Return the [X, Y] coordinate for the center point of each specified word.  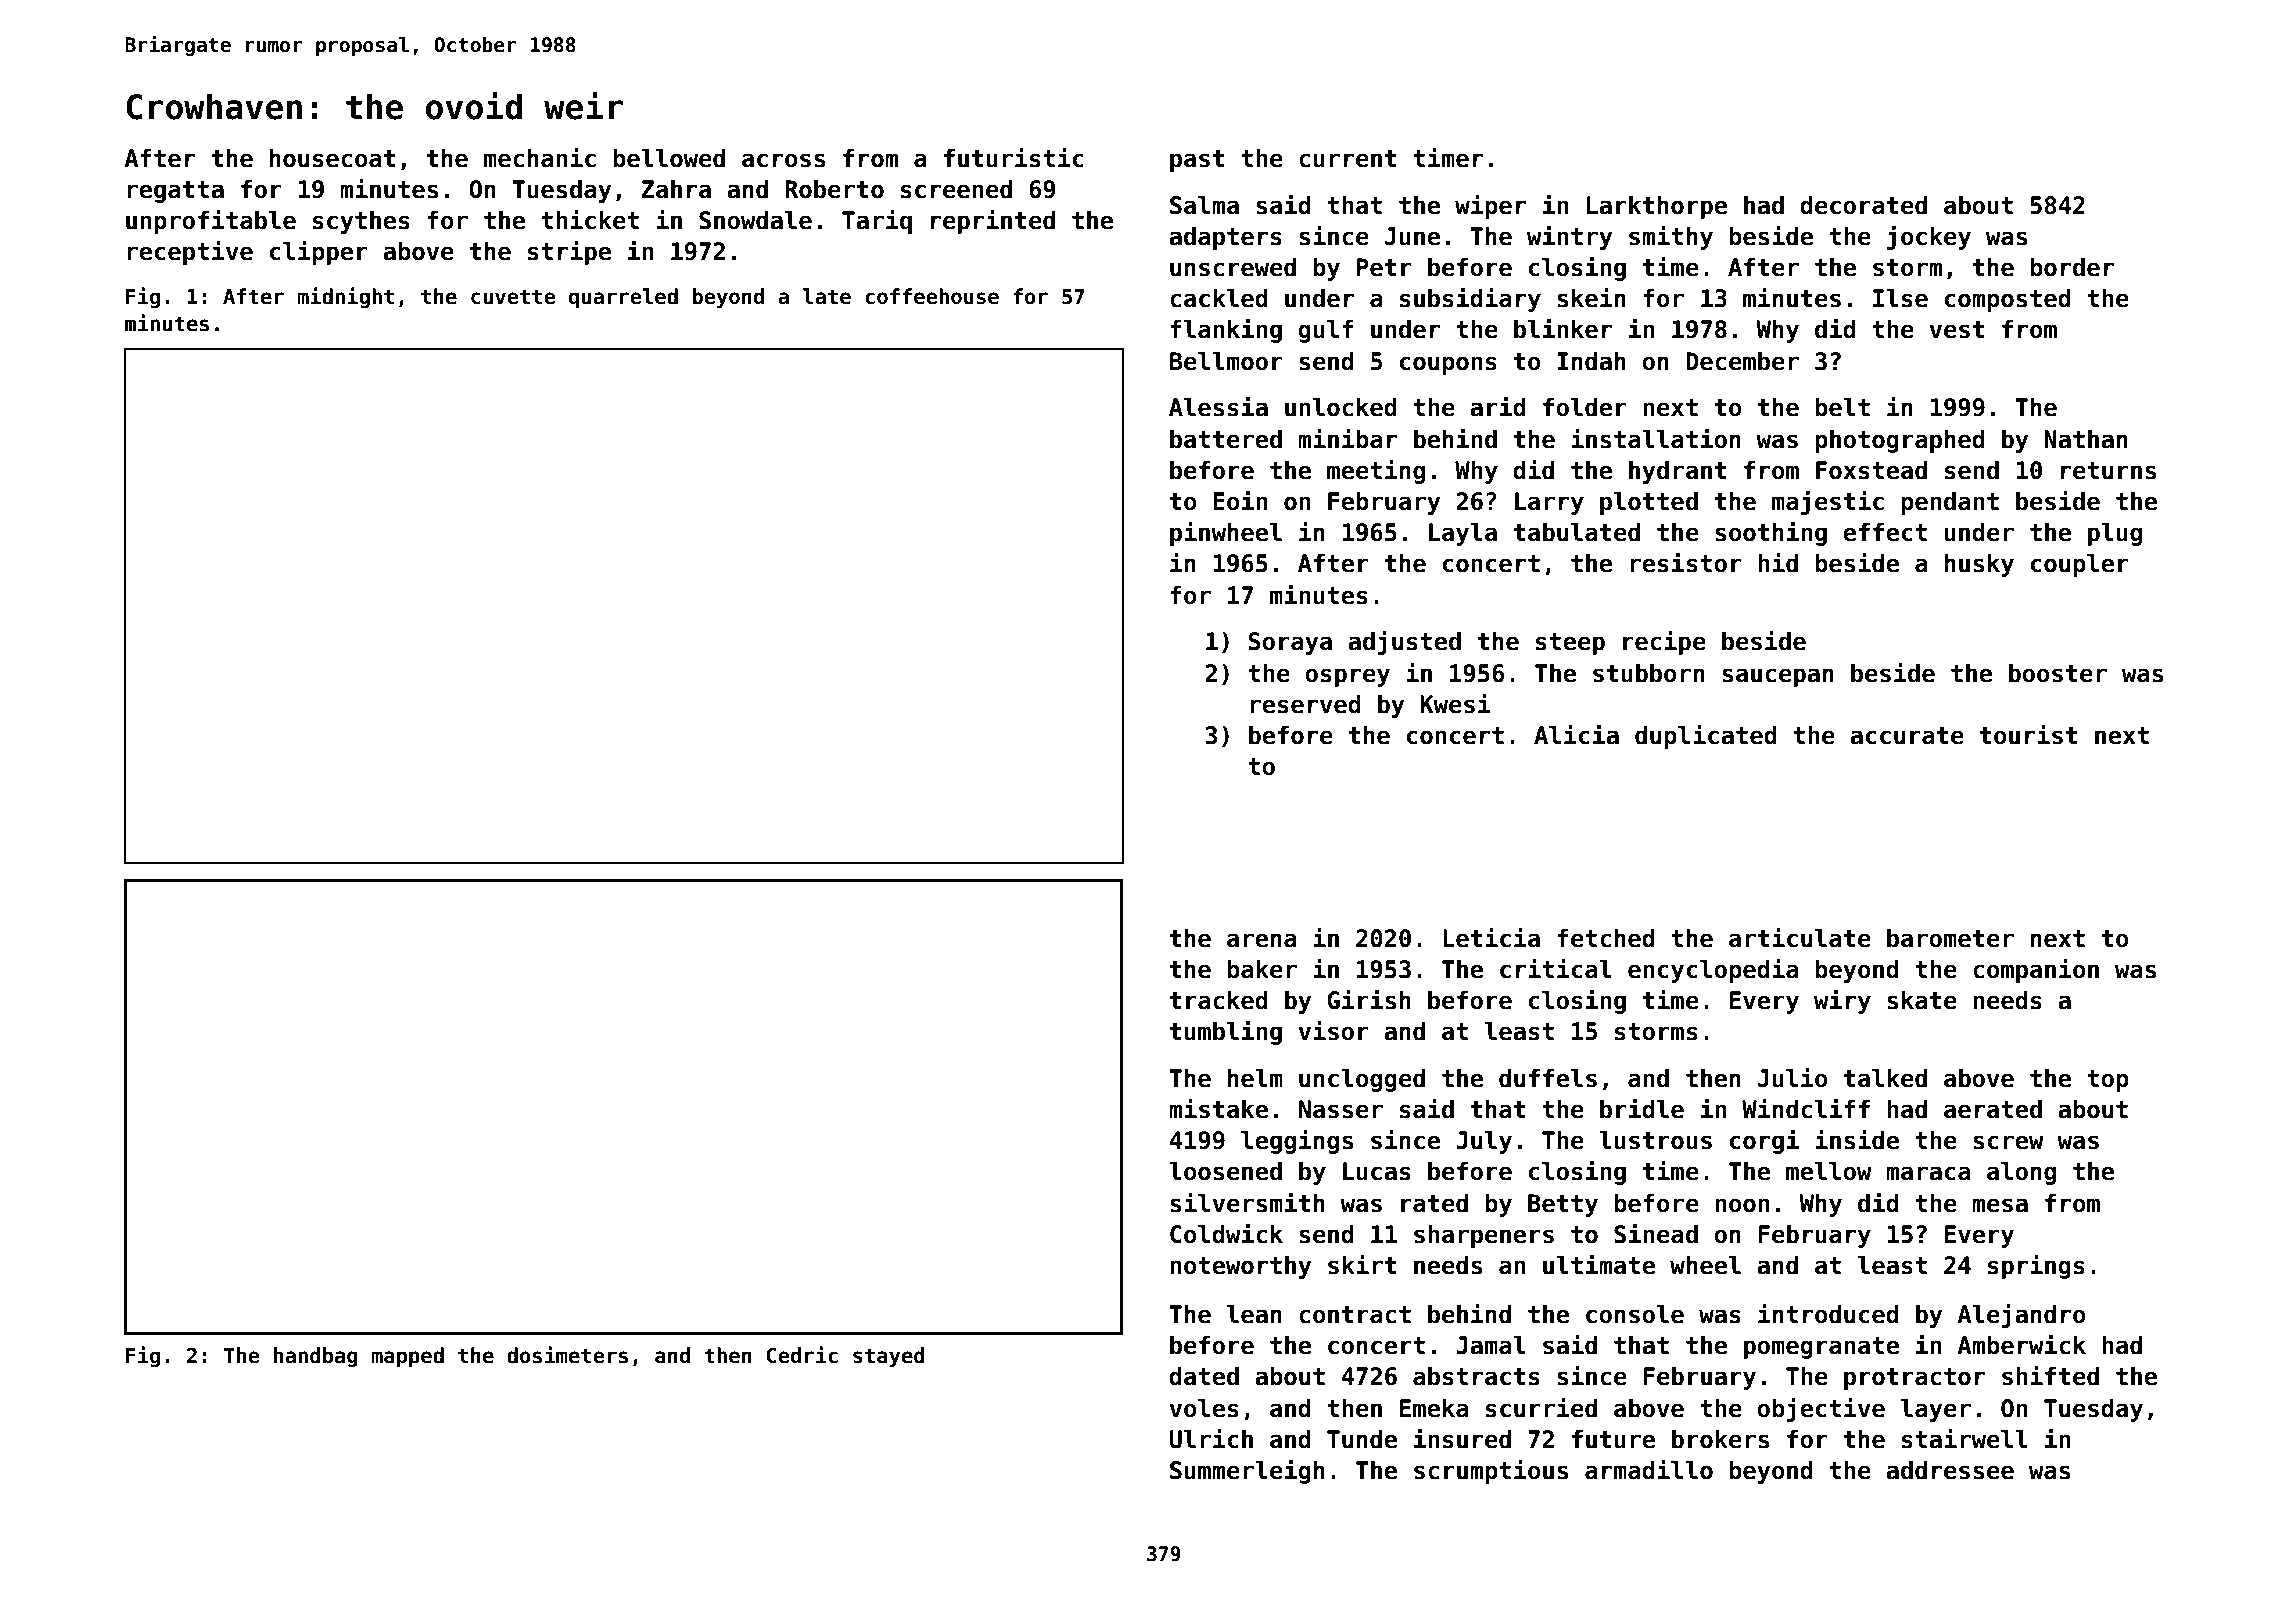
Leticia [1491, 937]
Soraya [1290, 643]
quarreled [623, 298]
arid [1498, 406]
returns [2108, 471]
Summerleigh [1247, 1471]
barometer [1950, 938]
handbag [316, 1357]
